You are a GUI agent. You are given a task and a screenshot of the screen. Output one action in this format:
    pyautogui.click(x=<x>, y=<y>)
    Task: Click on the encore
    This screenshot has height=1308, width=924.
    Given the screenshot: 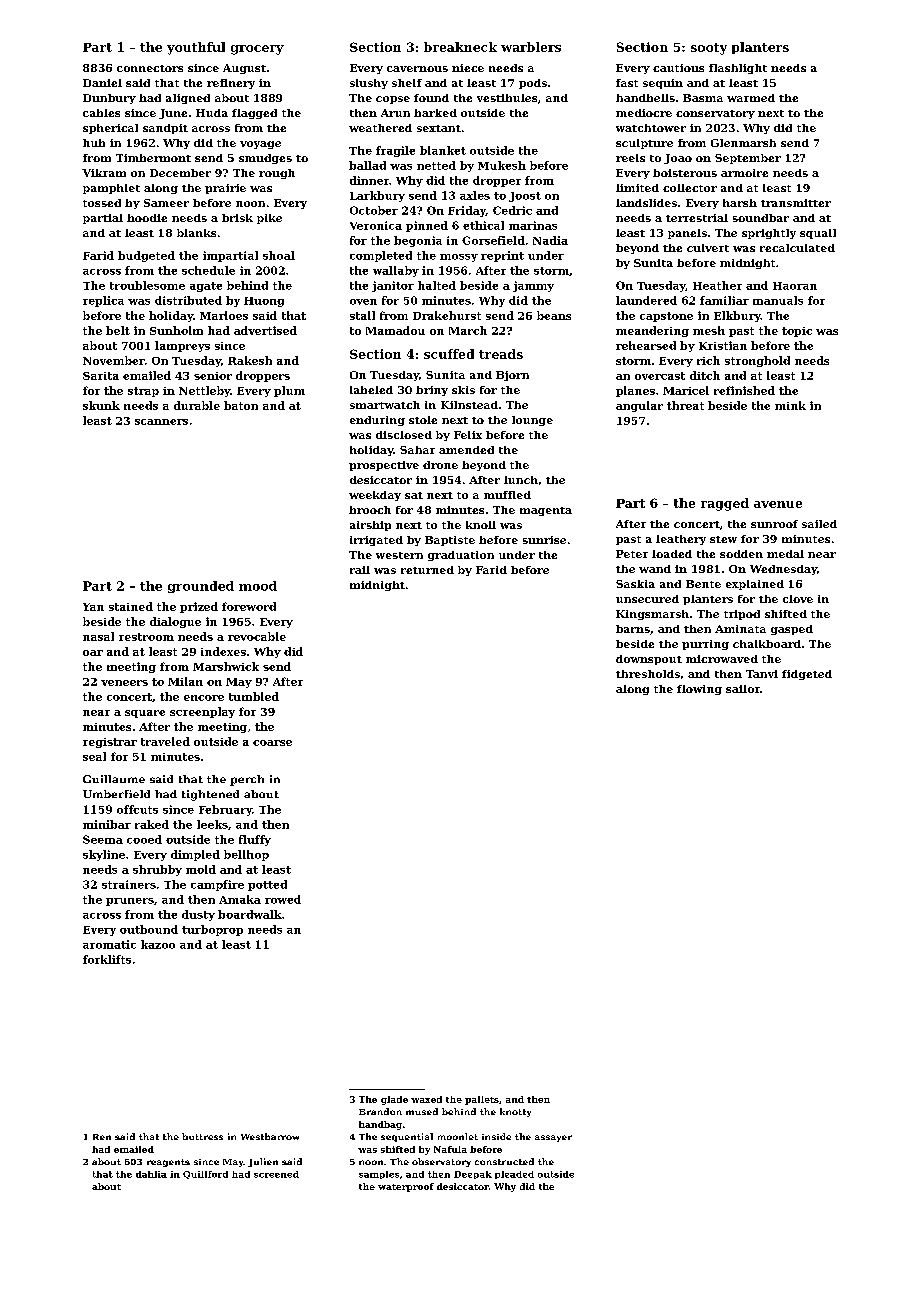 What is the action you would take?
    pyautogui.click(x=204, y=698)
